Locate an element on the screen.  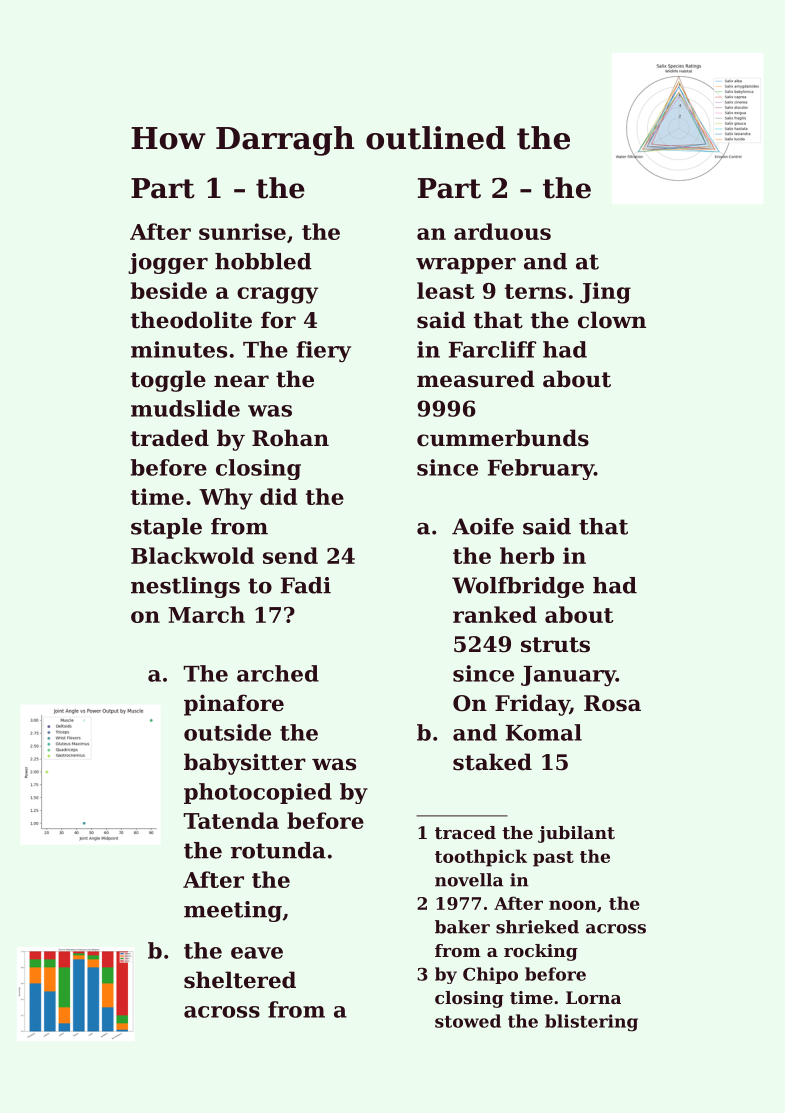
jubilant is located at coordinates (576, 834).
